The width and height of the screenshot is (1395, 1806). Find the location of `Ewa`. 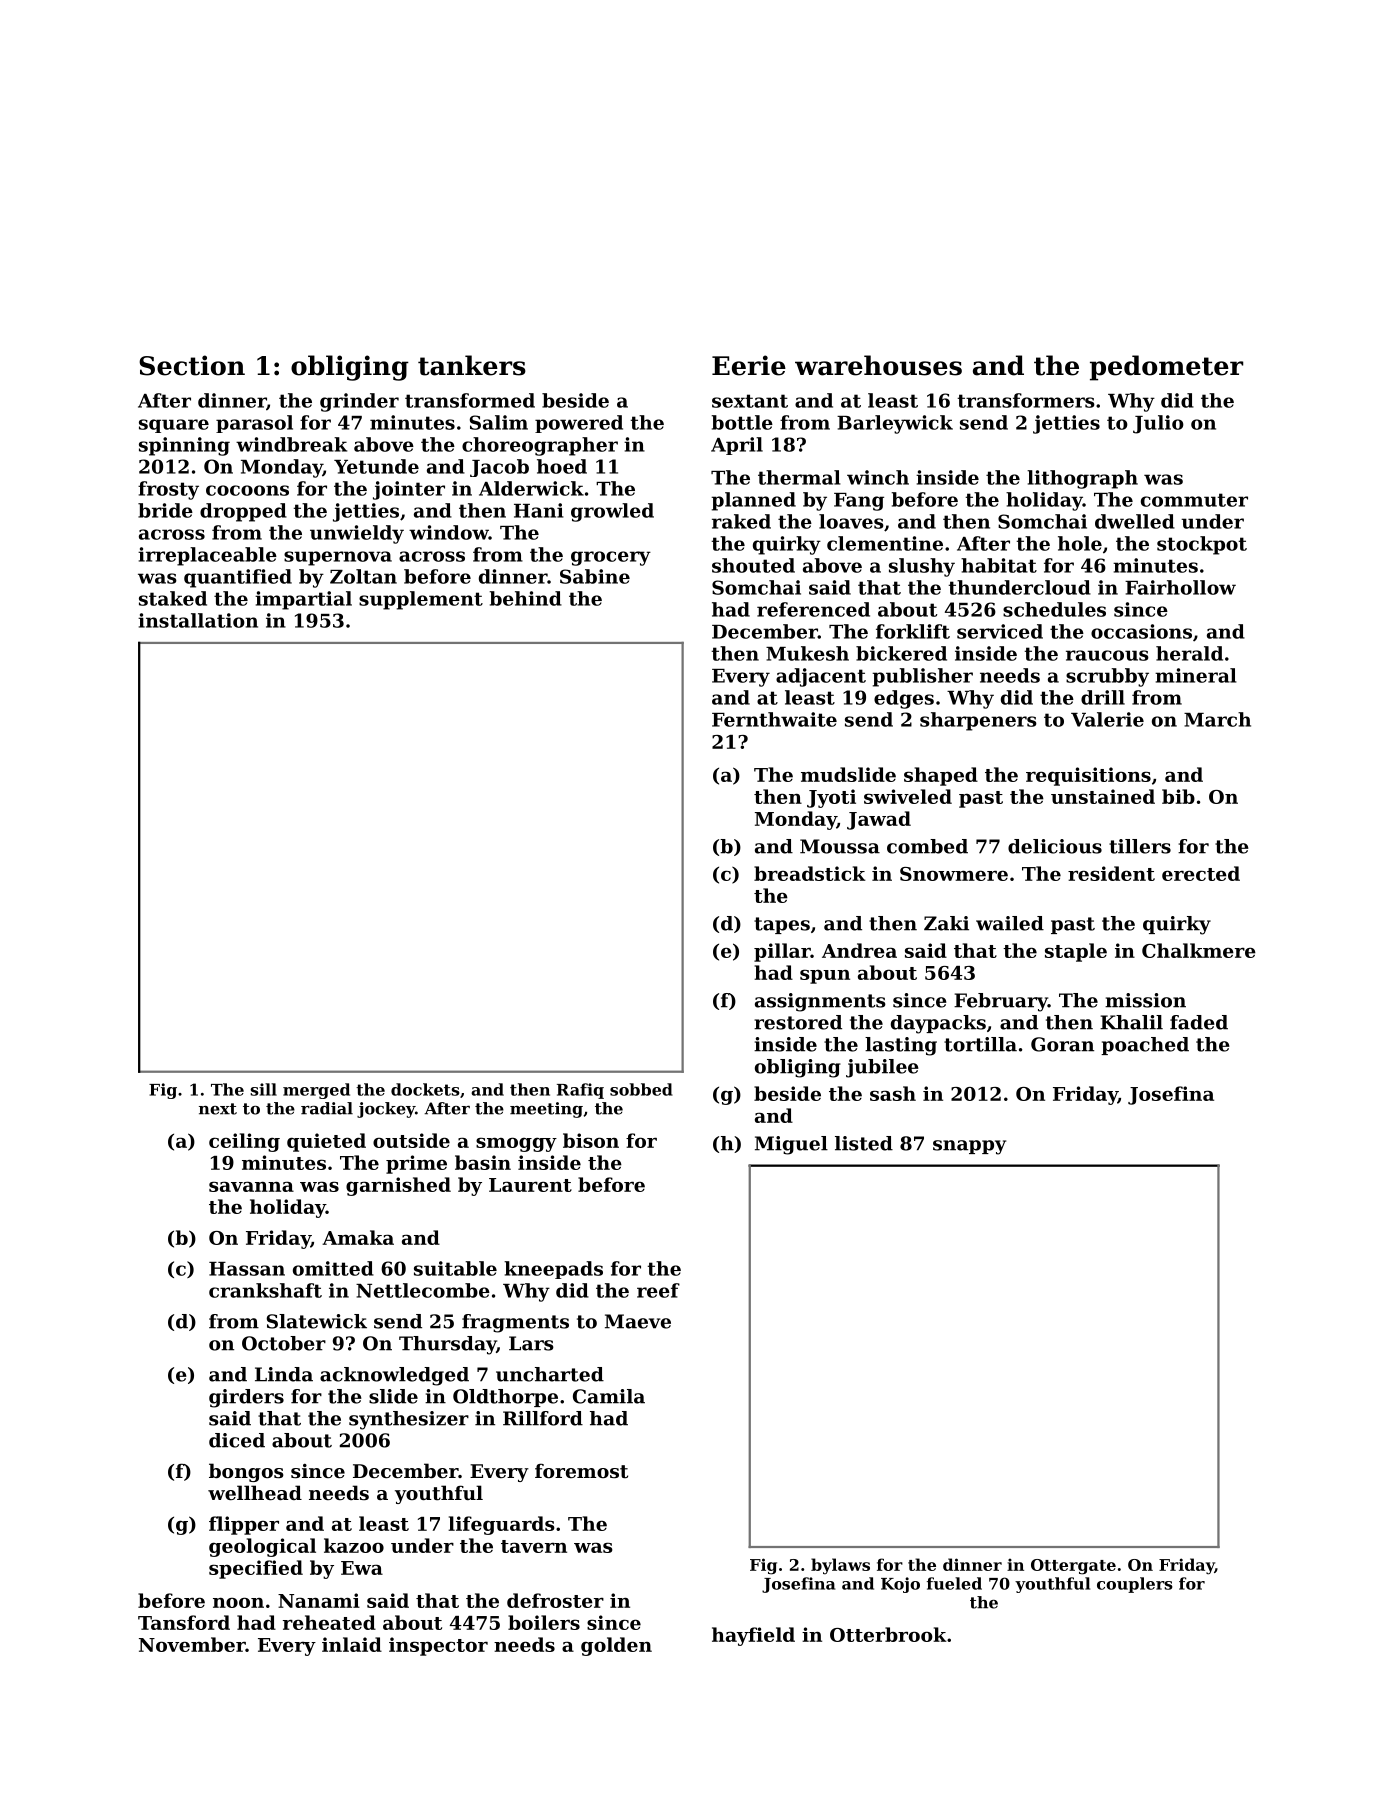

Ewa is located at coordinates (362, 1568).
